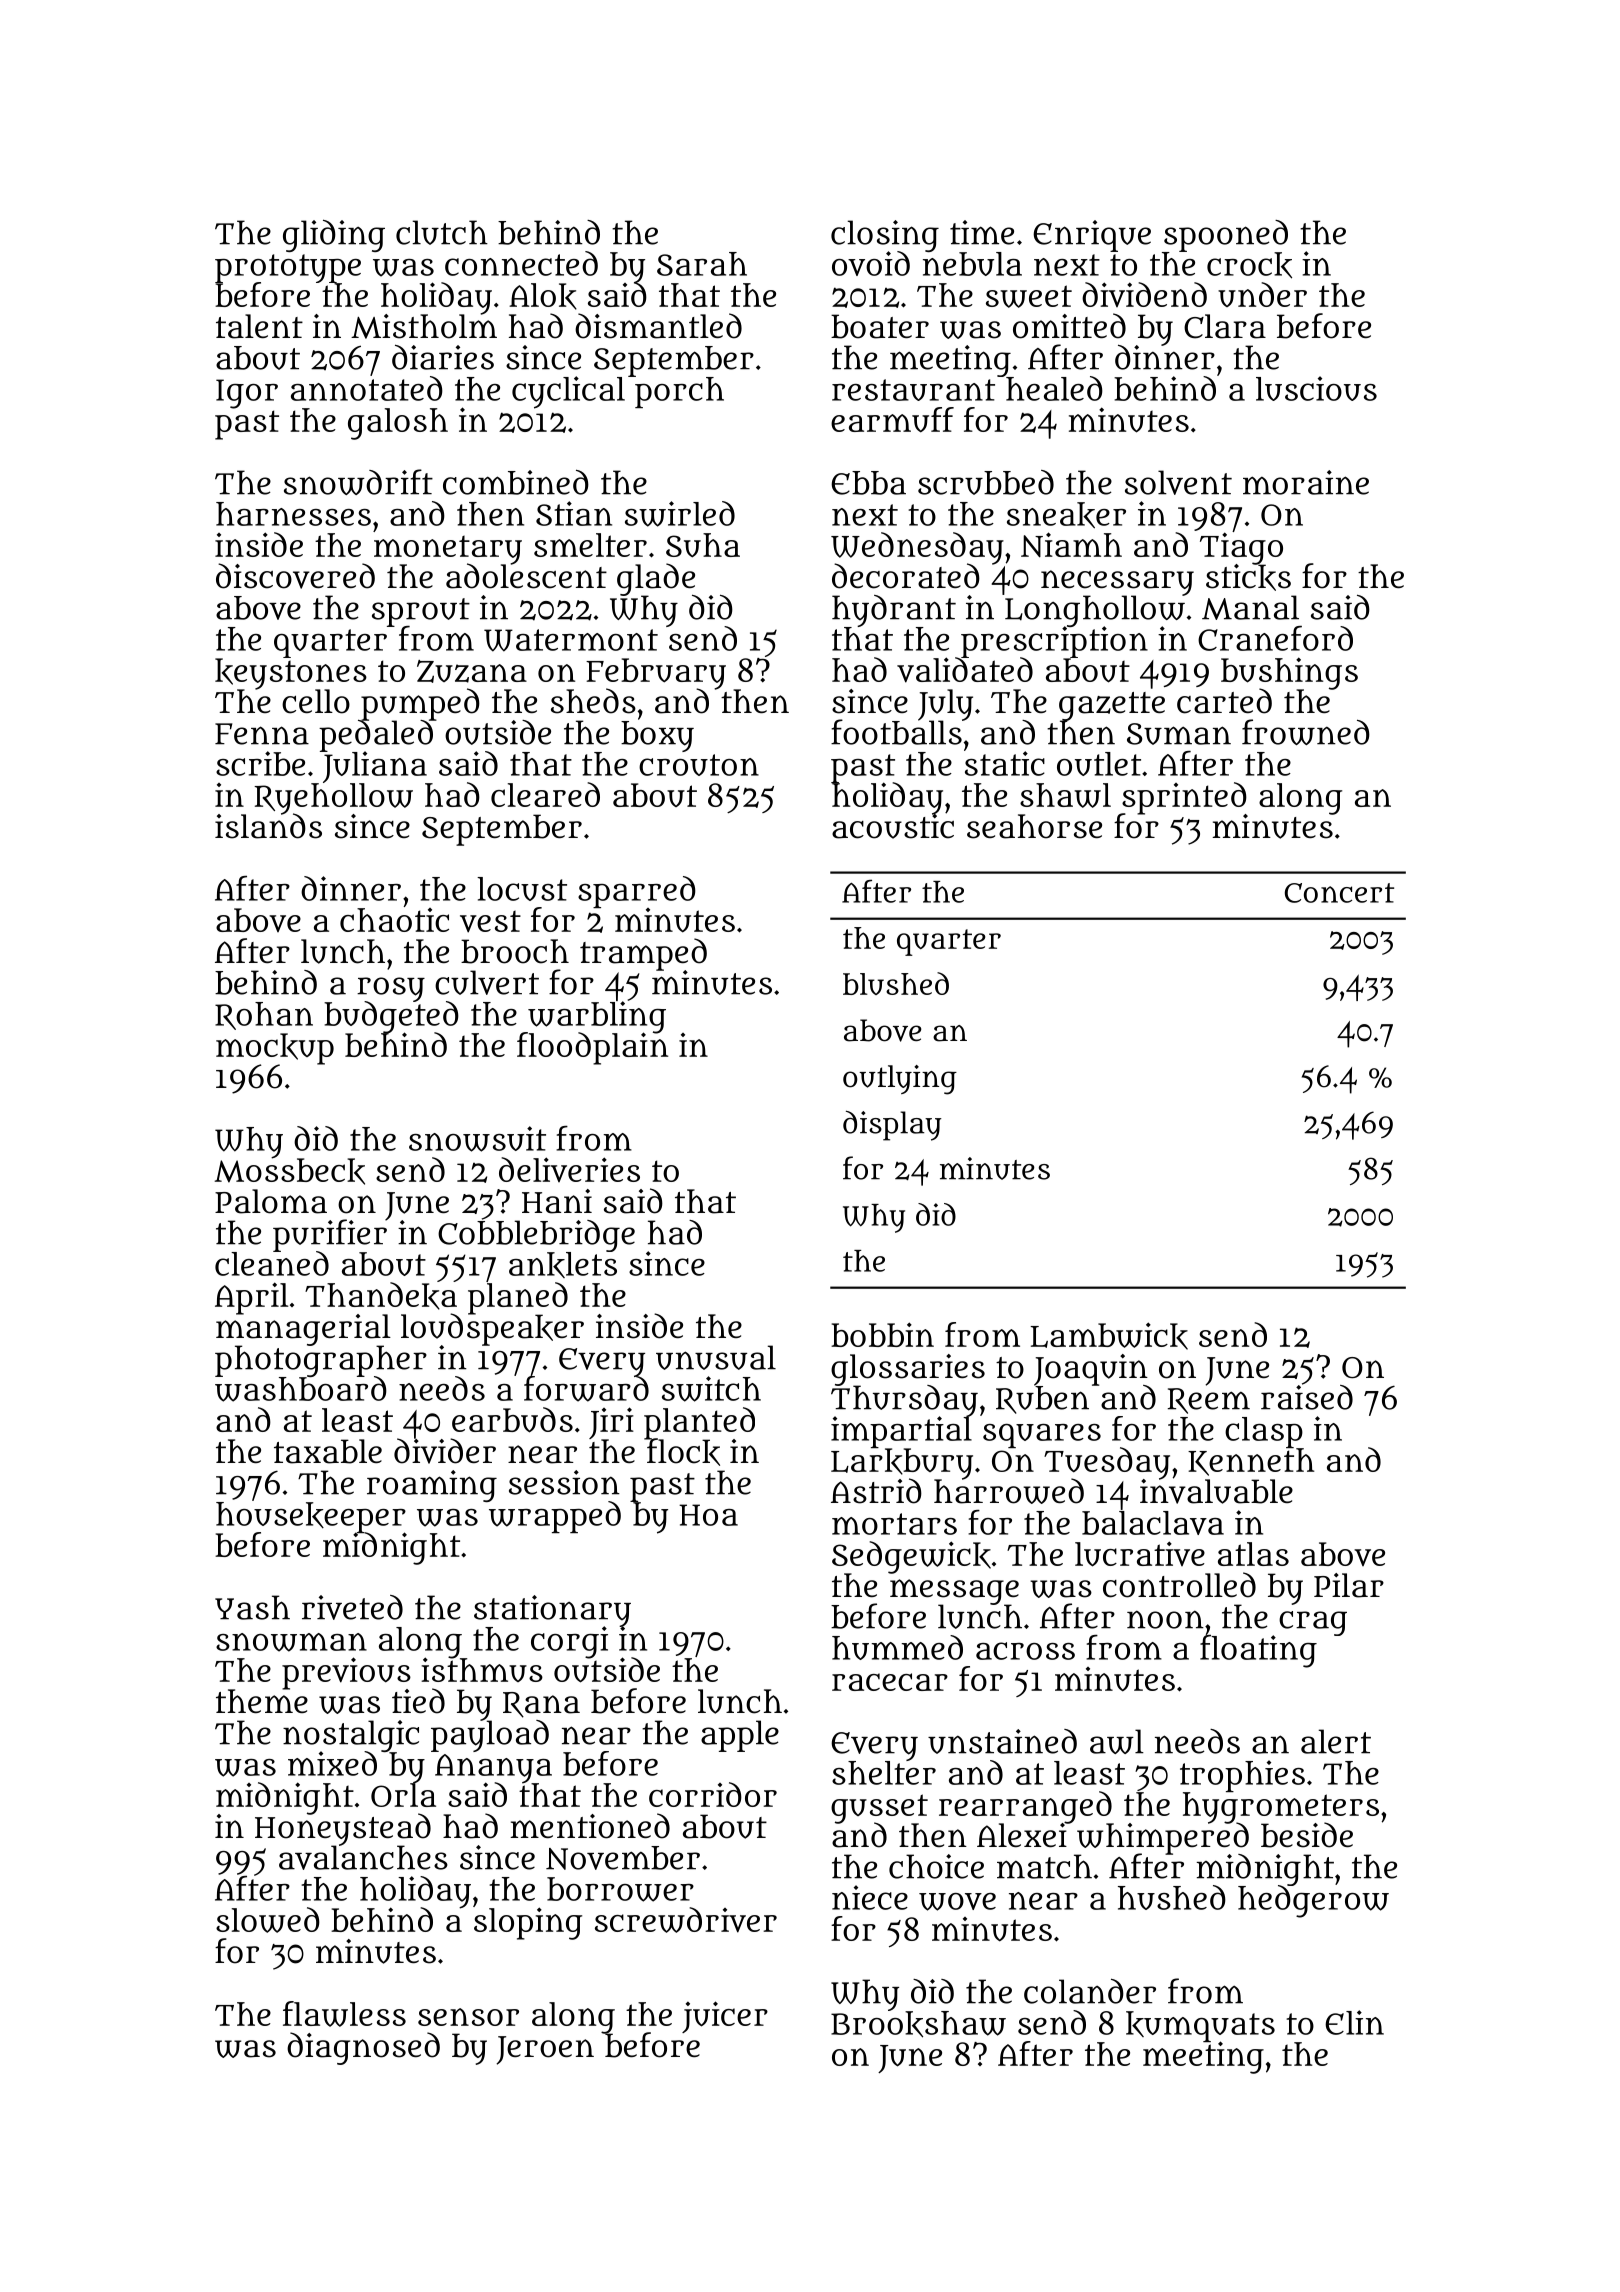 The image size is (1620, 2292). What do you see at coordinates (381, 1296) in the screenshot?
I see `Thandeka` at bounding box center [381, 1296].
